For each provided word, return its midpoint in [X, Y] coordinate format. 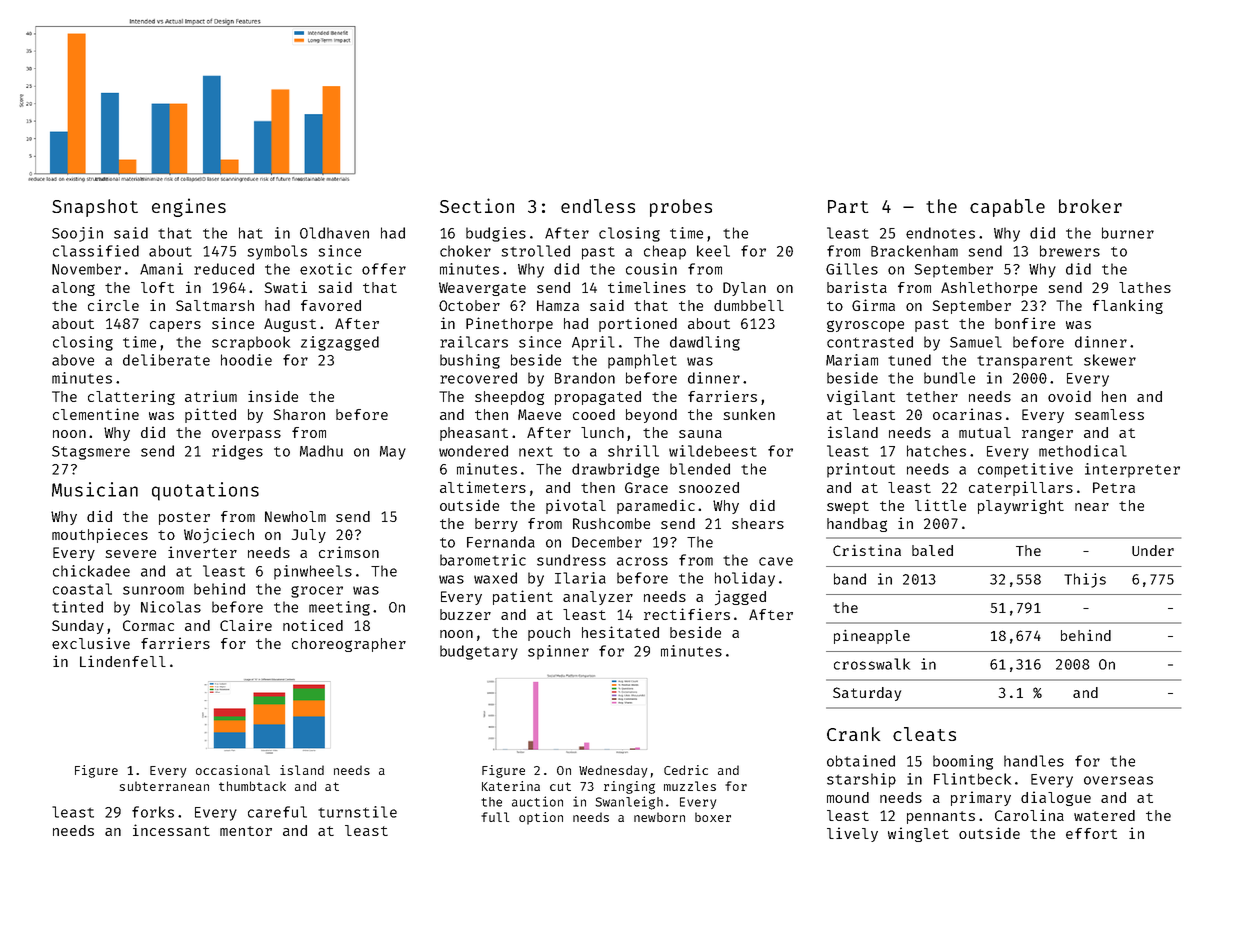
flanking [1128, 306]
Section [477, 205]
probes [681, 208]
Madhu [321, 451]
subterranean [164, 786]
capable [1007, 208]
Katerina [511, 786]
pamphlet [642, 361]
